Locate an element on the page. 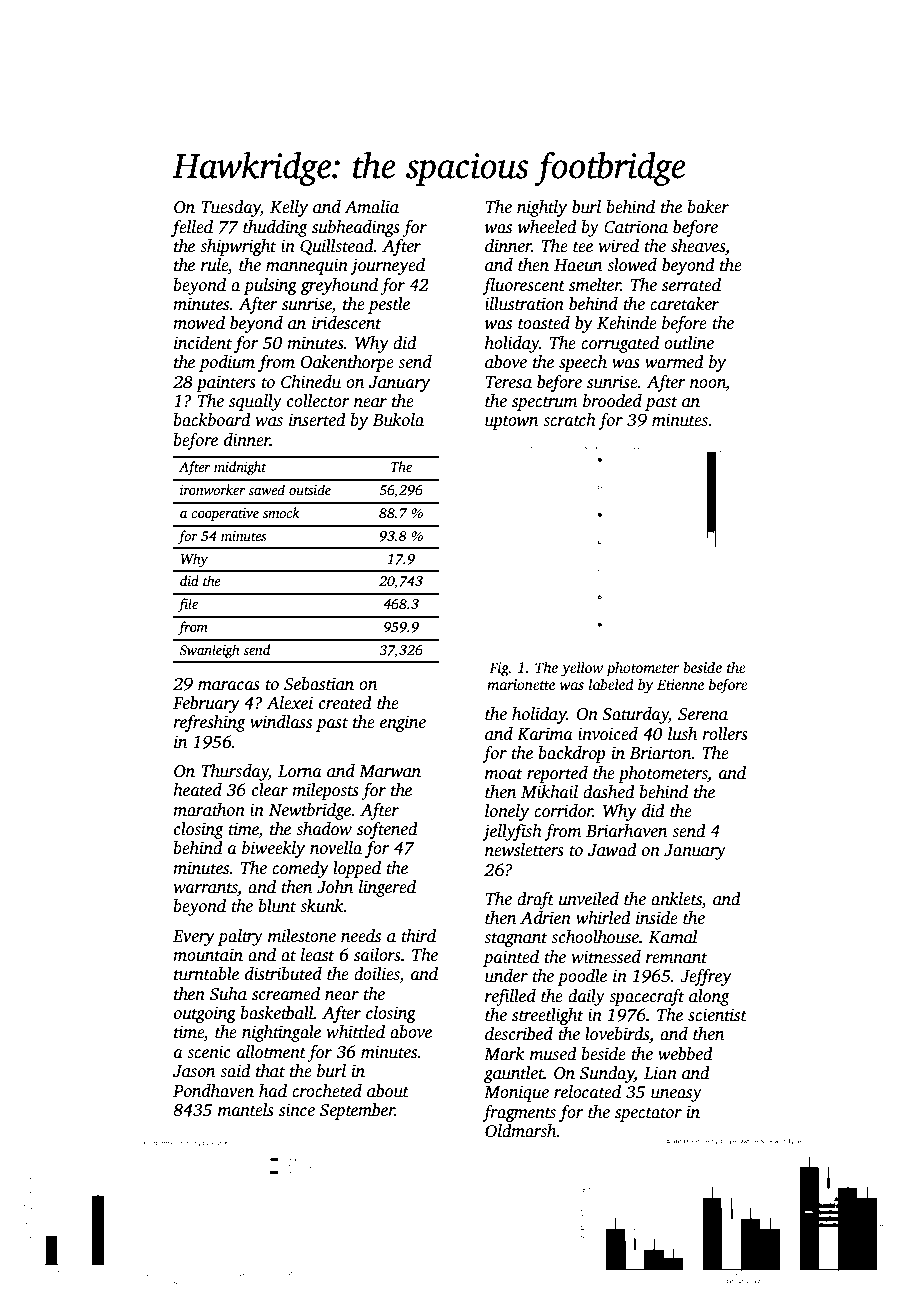 This image has width=924, height=1311. third is located at coordinates (418, 936).
